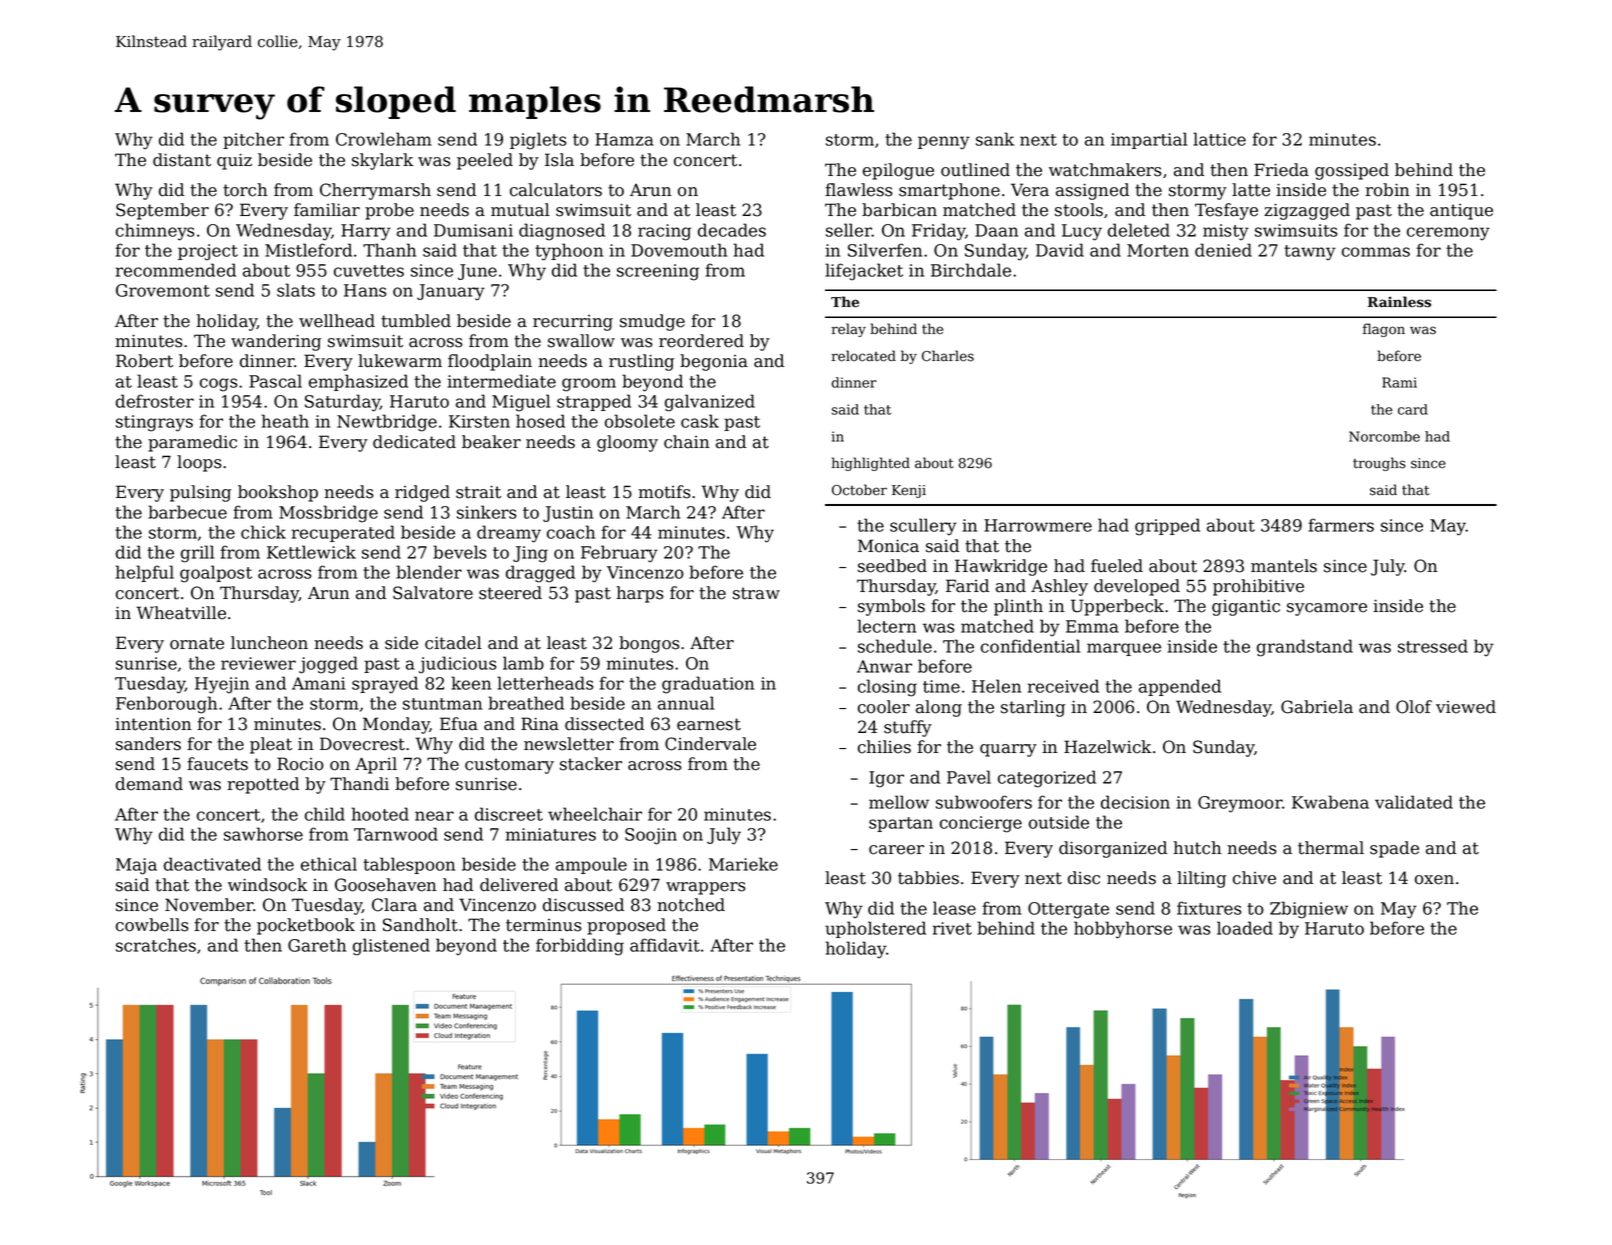 The height and width of the screenshot is (1245, 1612). Describe the element at coordinates (156, 945) in the screenshot. I see `scratches` at that location.
